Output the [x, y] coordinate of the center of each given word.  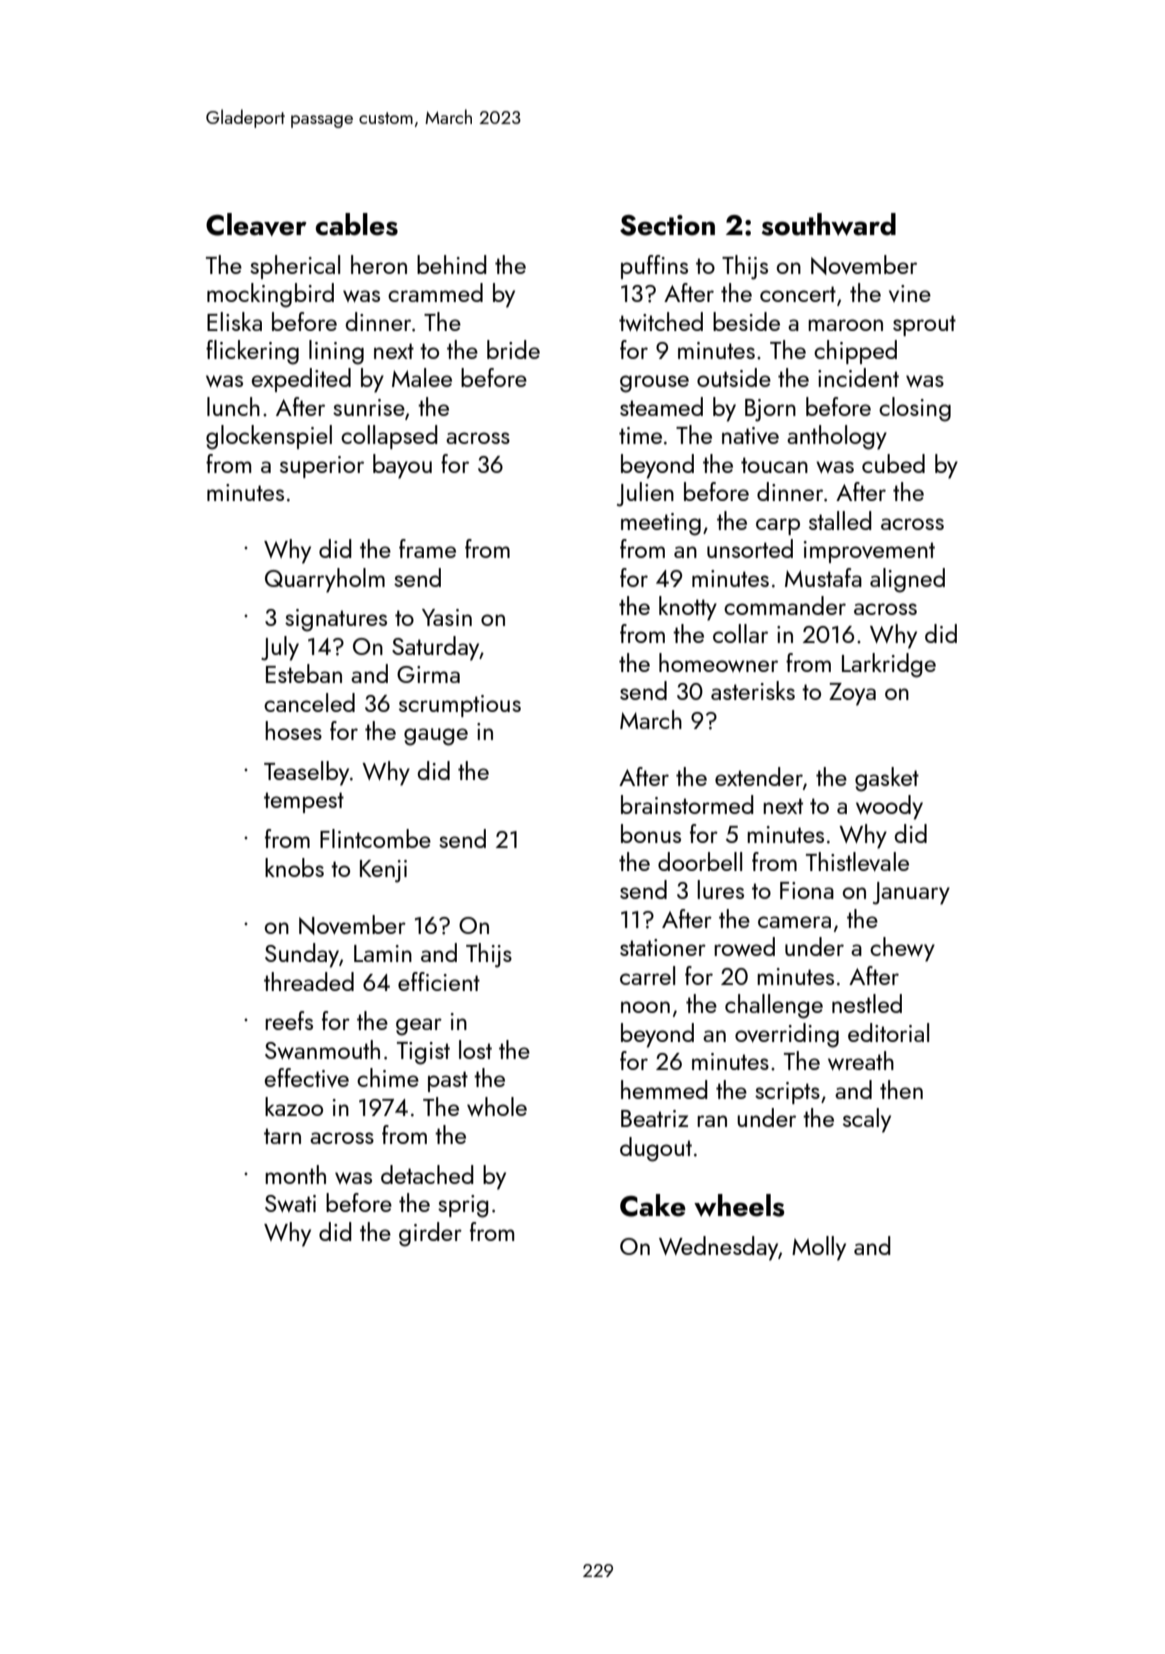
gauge [436, 737]
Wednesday [718, 1248]
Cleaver [256, 224]
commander [785, 605]
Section [667, 225]
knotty [688, 608]
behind [452, 264]
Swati [290, 1203]
